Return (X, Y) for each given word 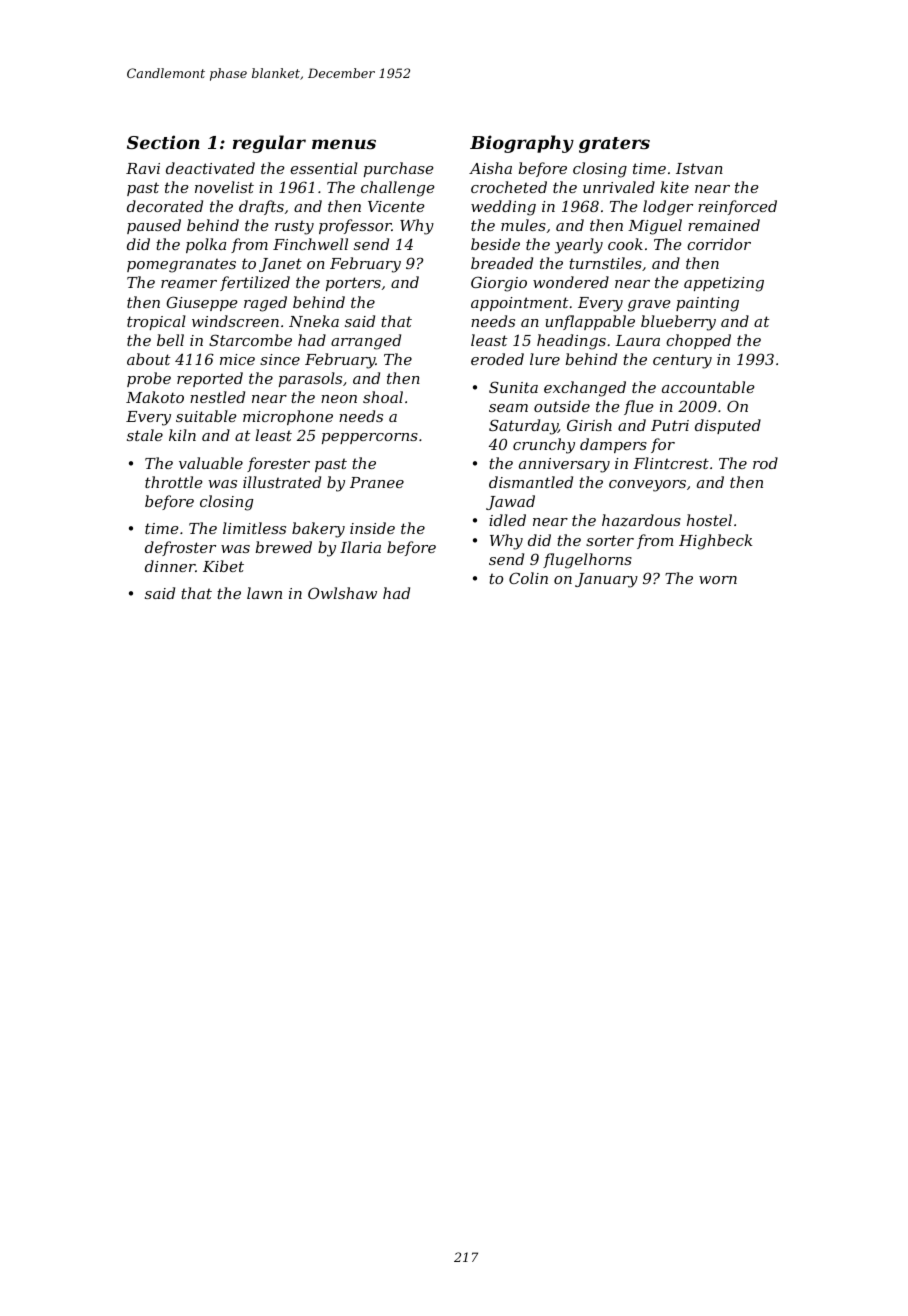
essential (324, 168)
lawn (264, 593)
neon (339, 399)
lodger (668, 208)
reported (210, 379)
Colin (528, 578)
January (606, 580)
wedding (503, 208)
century (682, 361)
